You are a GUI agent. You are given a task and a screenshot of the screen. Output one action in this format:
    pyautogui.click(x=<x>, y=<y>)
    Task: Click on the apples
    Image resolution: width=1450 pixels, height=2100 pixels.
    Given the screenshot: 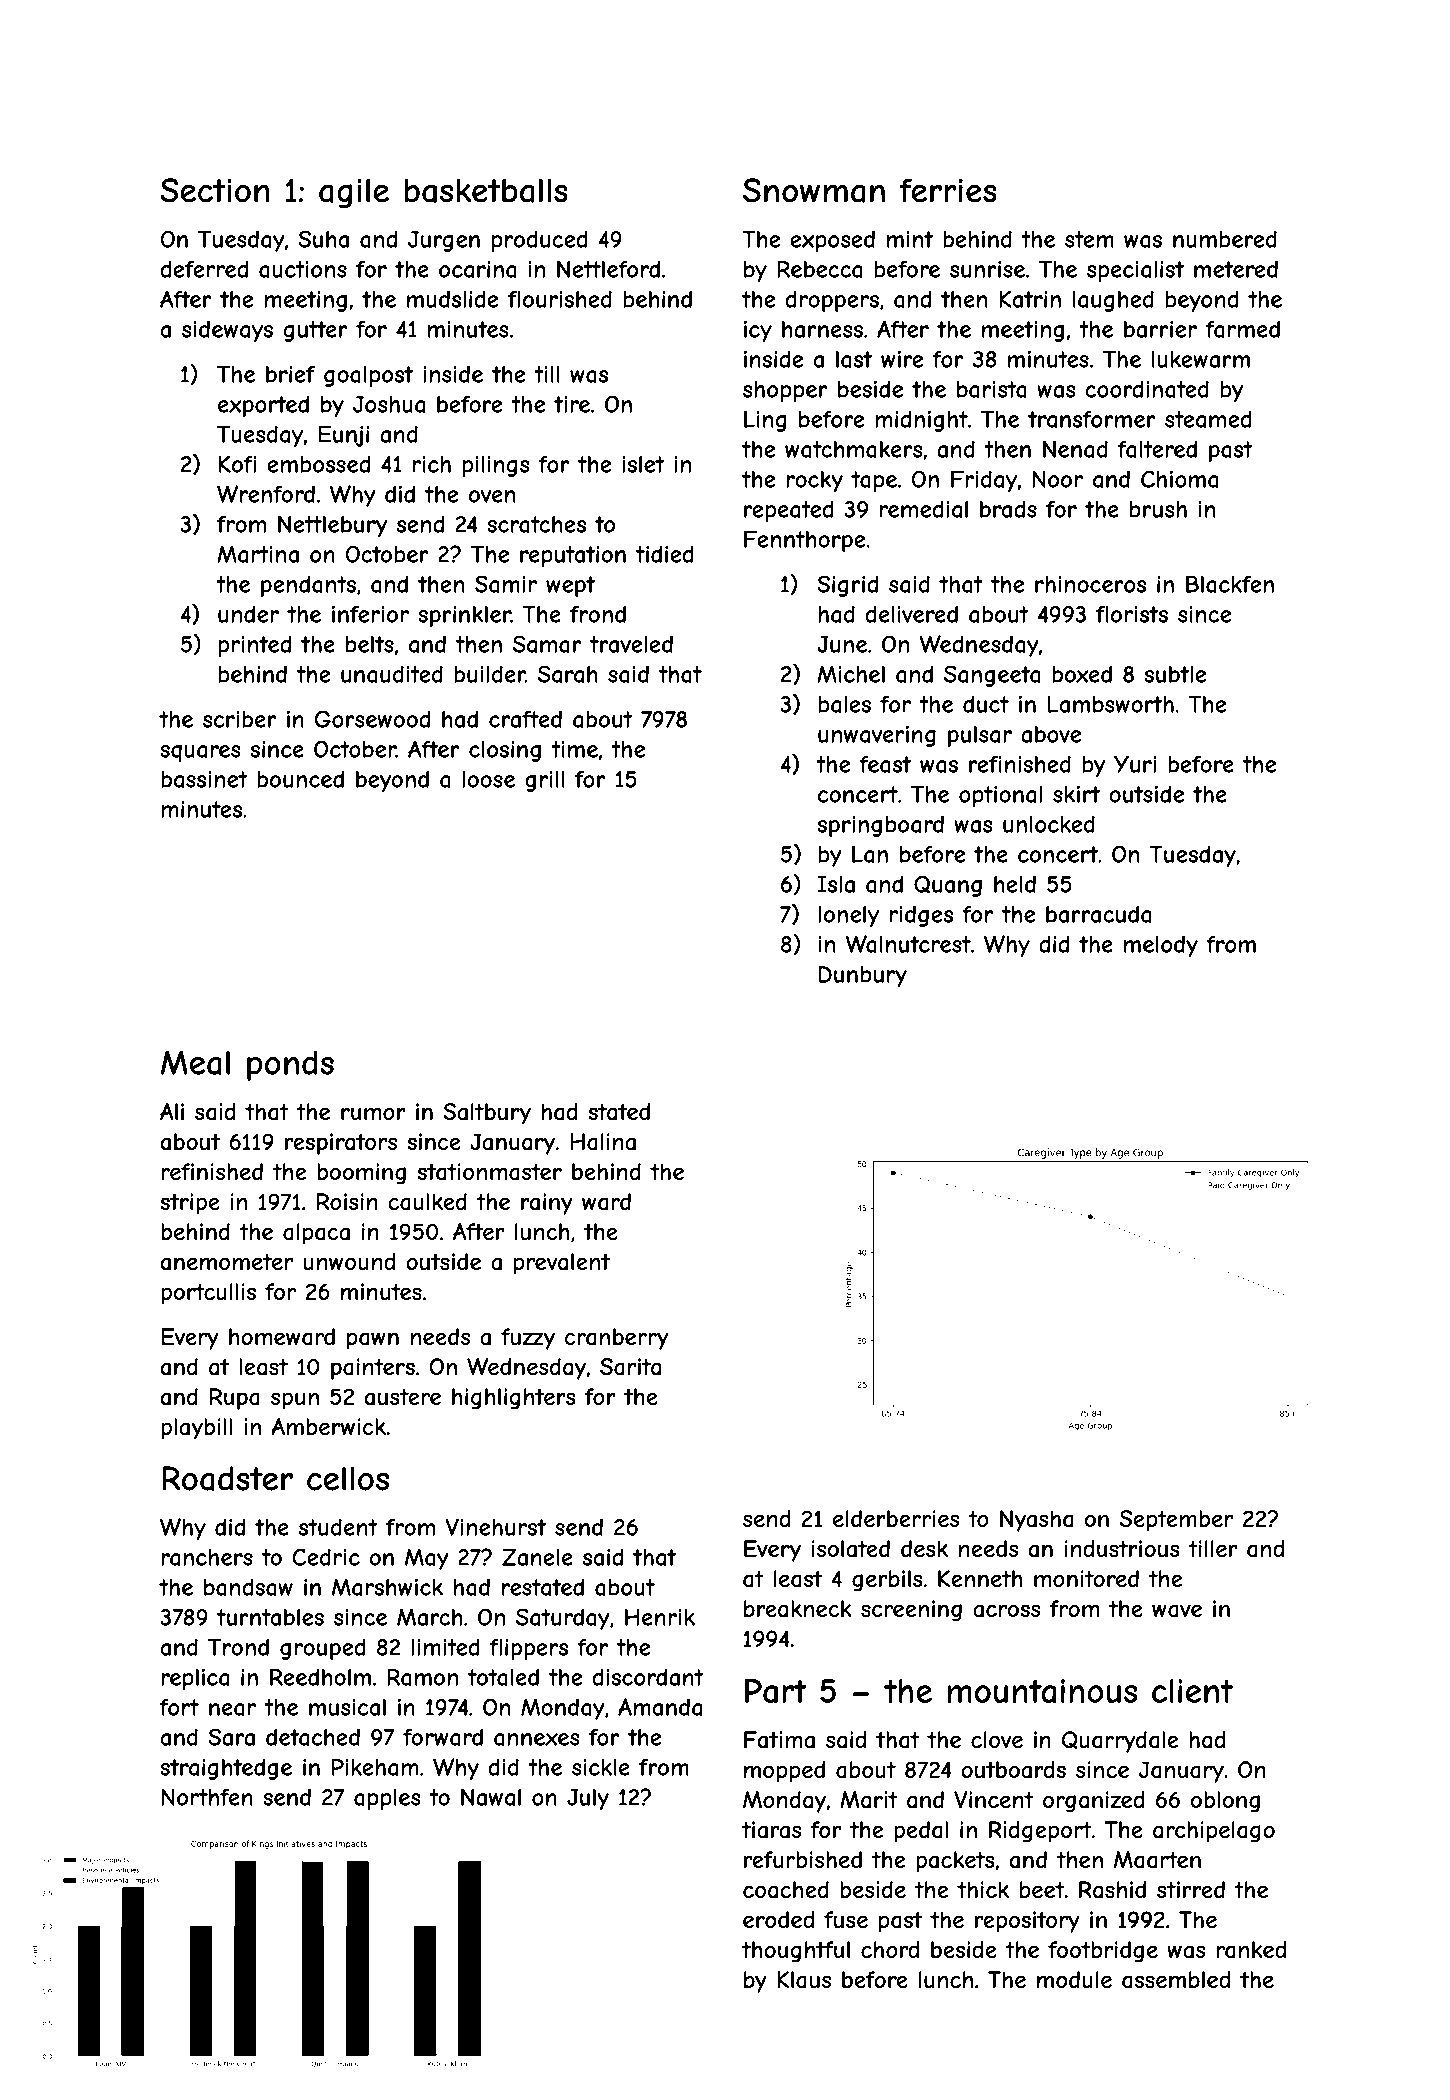 What is the action you would take?
    pyautogui.click(x=387, y=1799)
